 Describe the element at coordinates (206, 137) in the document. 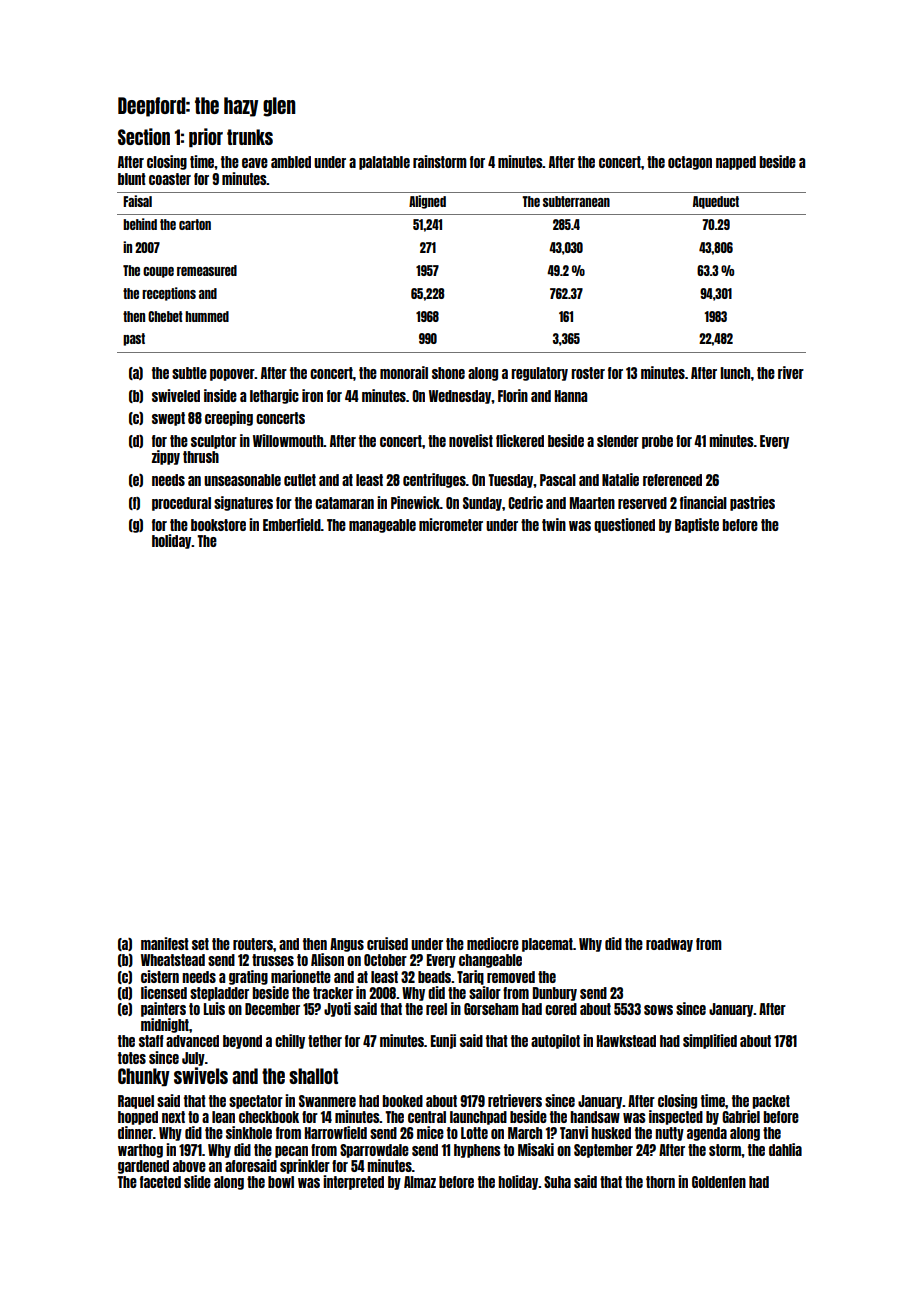

I see `prior` at that location.
